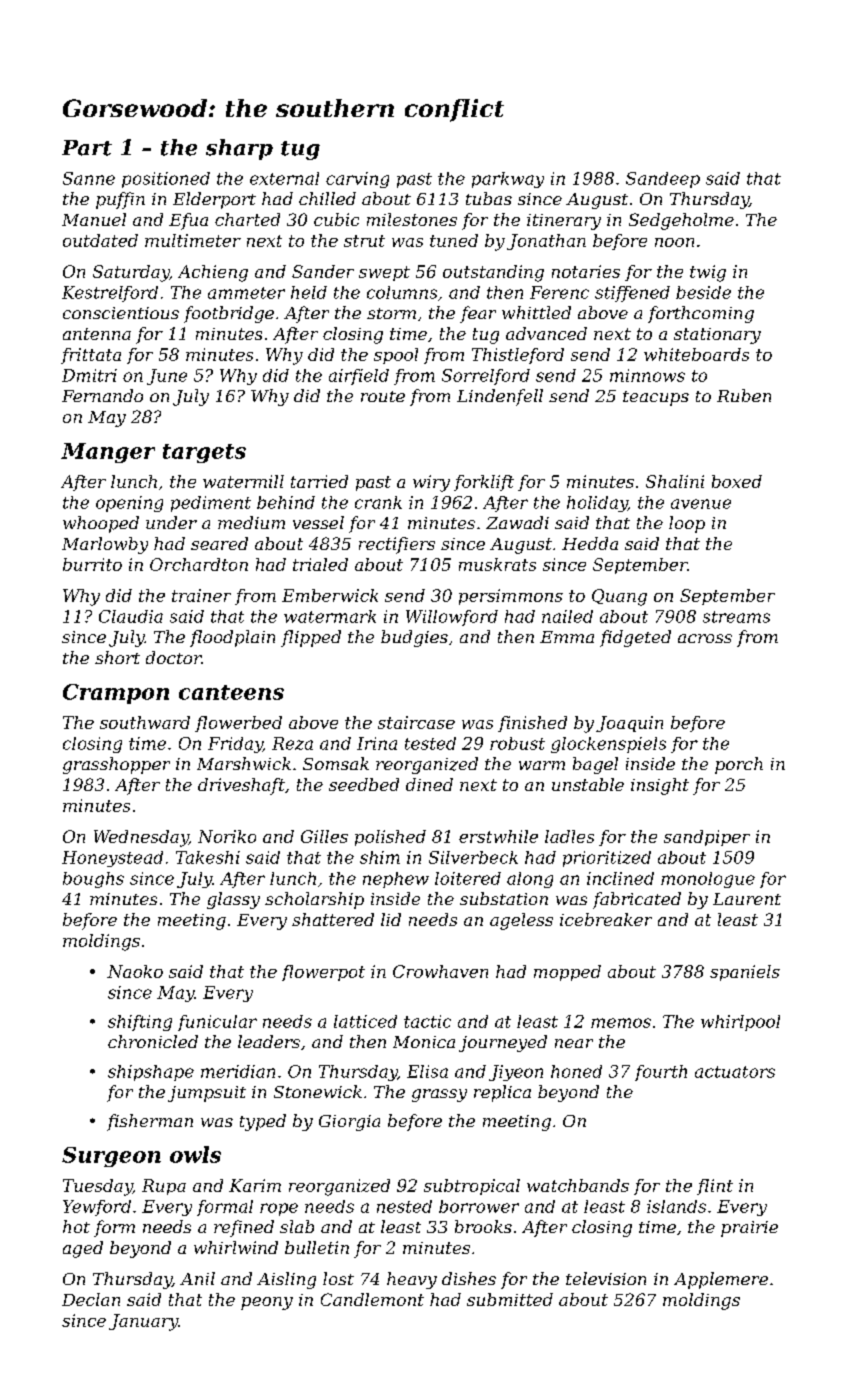  What do you see at coordinates (364, 784) in the screenshot?
I see `seedbed` at bounding box center [364, 784].
